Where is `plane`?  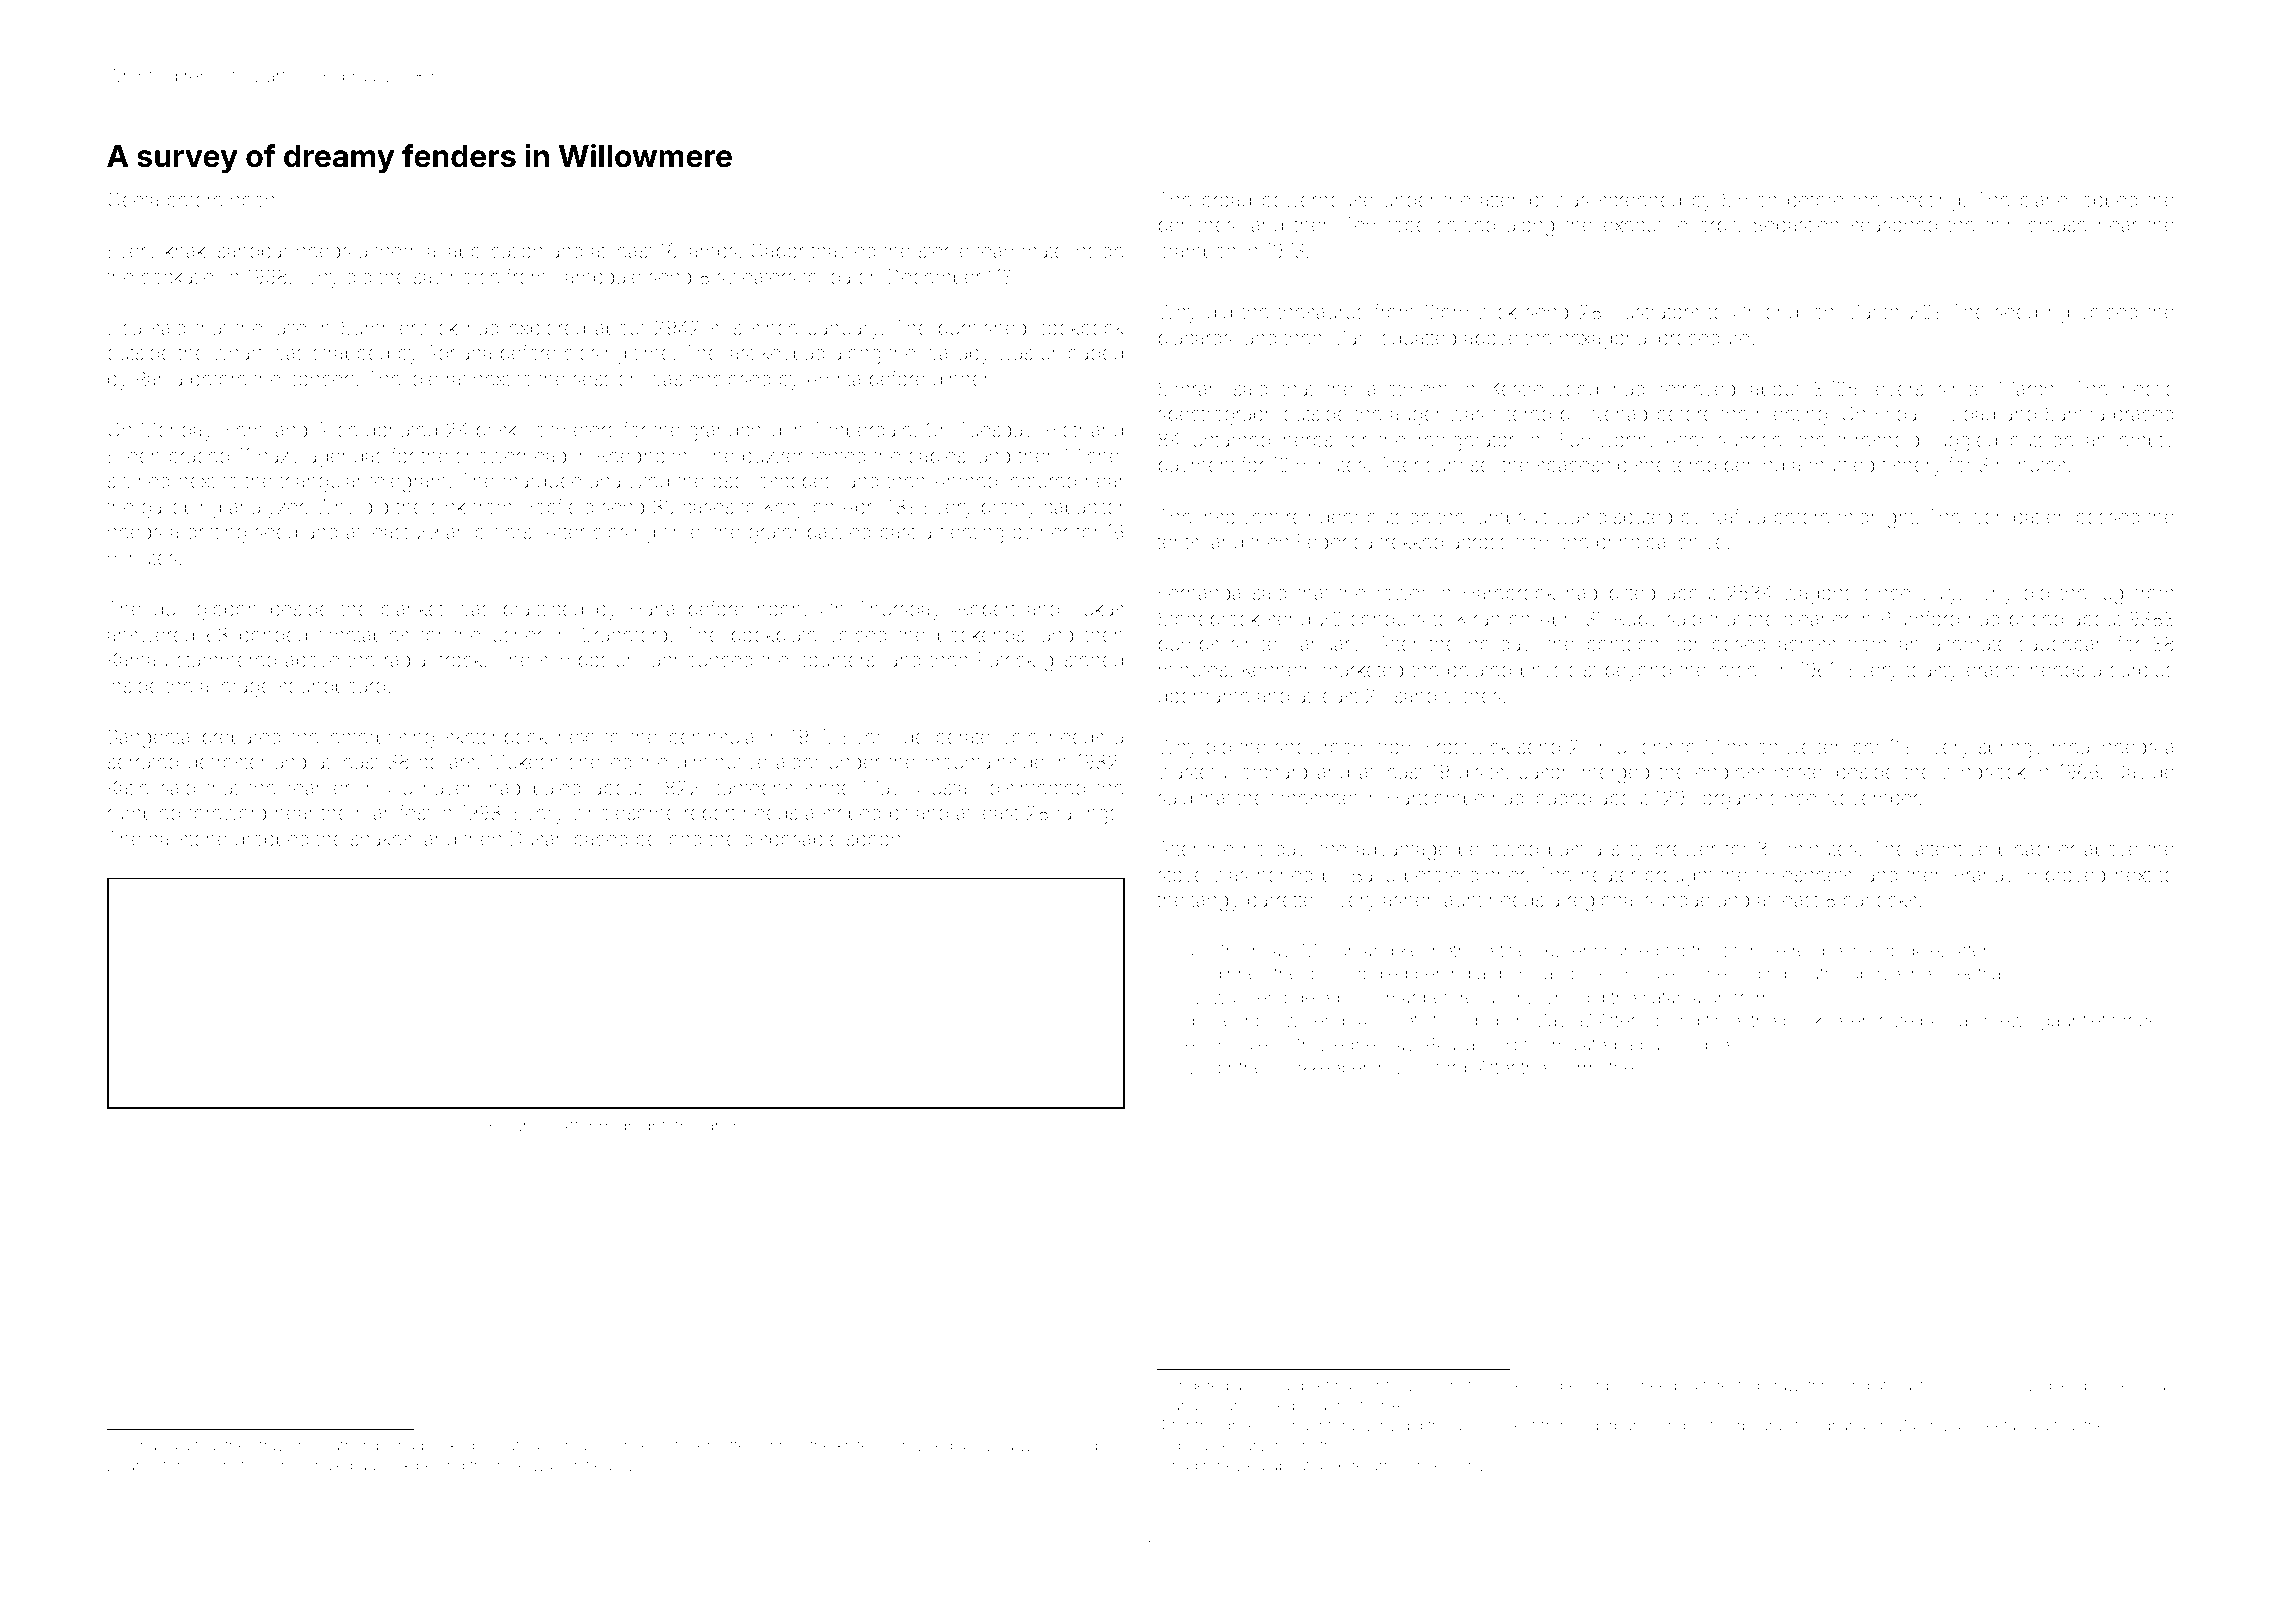 plane is located at coordinates (2044, 201).
